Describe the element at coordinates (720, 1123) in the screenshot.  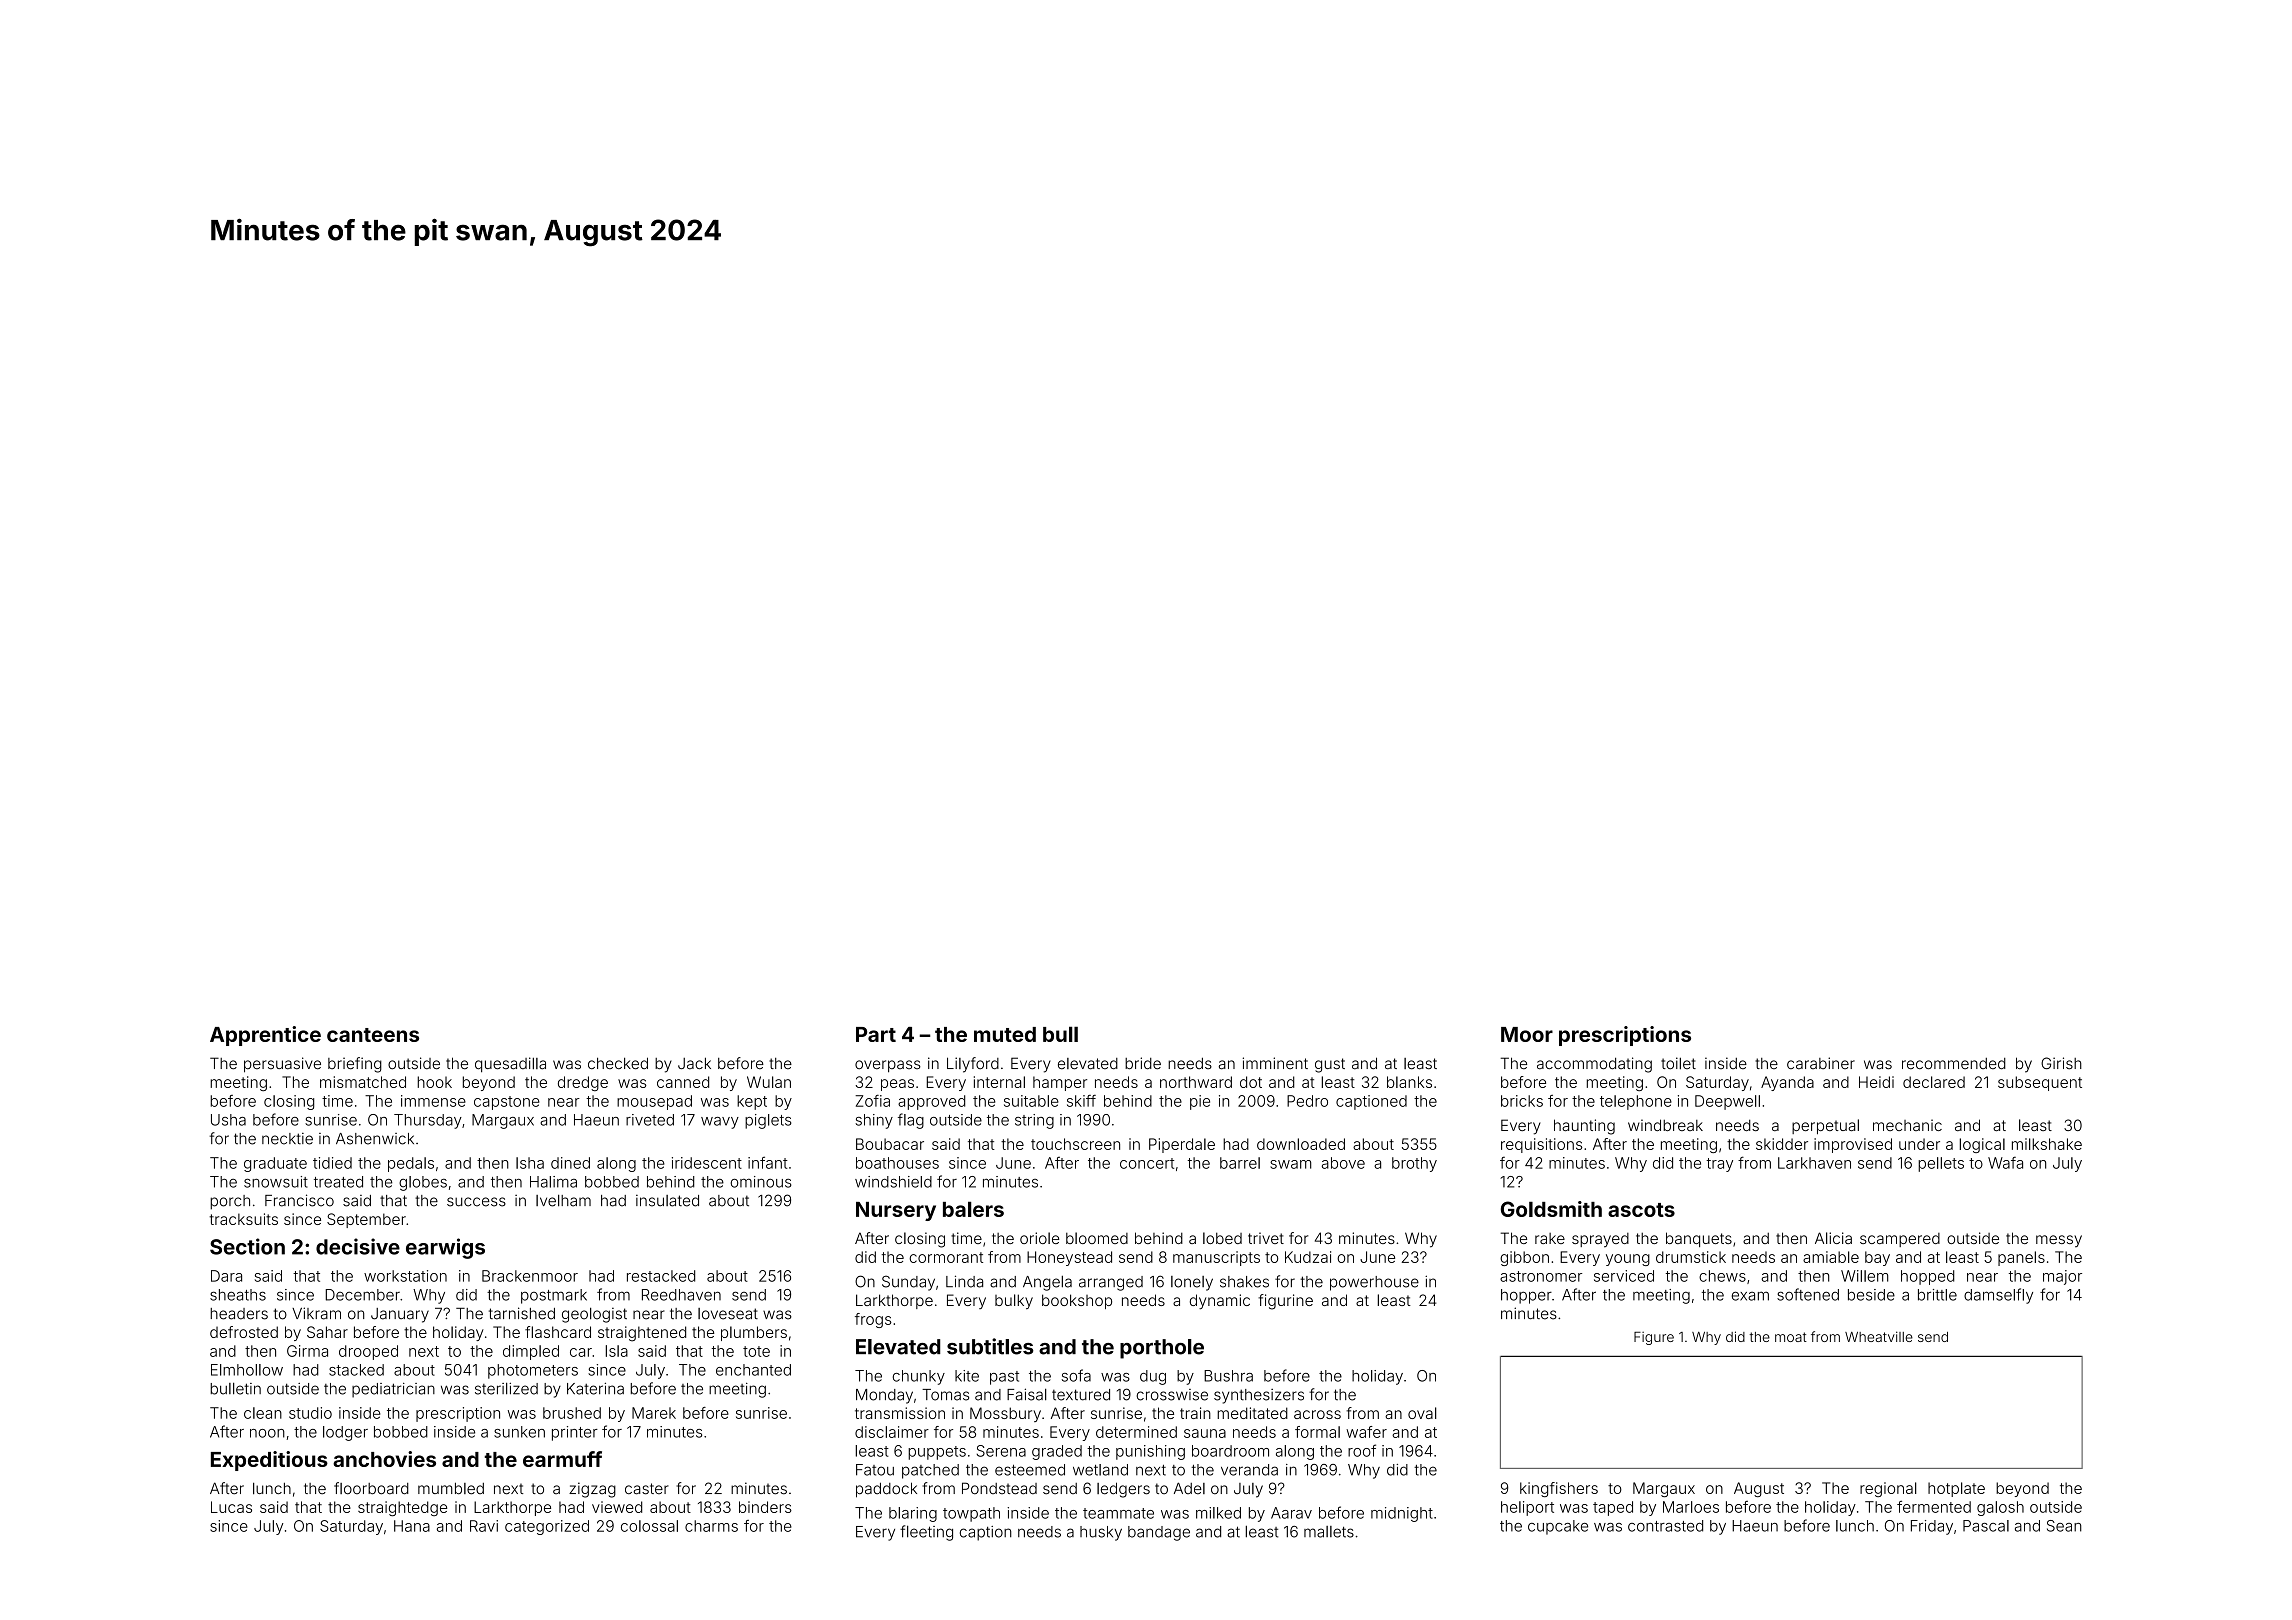
I see `wavy` at that location.
